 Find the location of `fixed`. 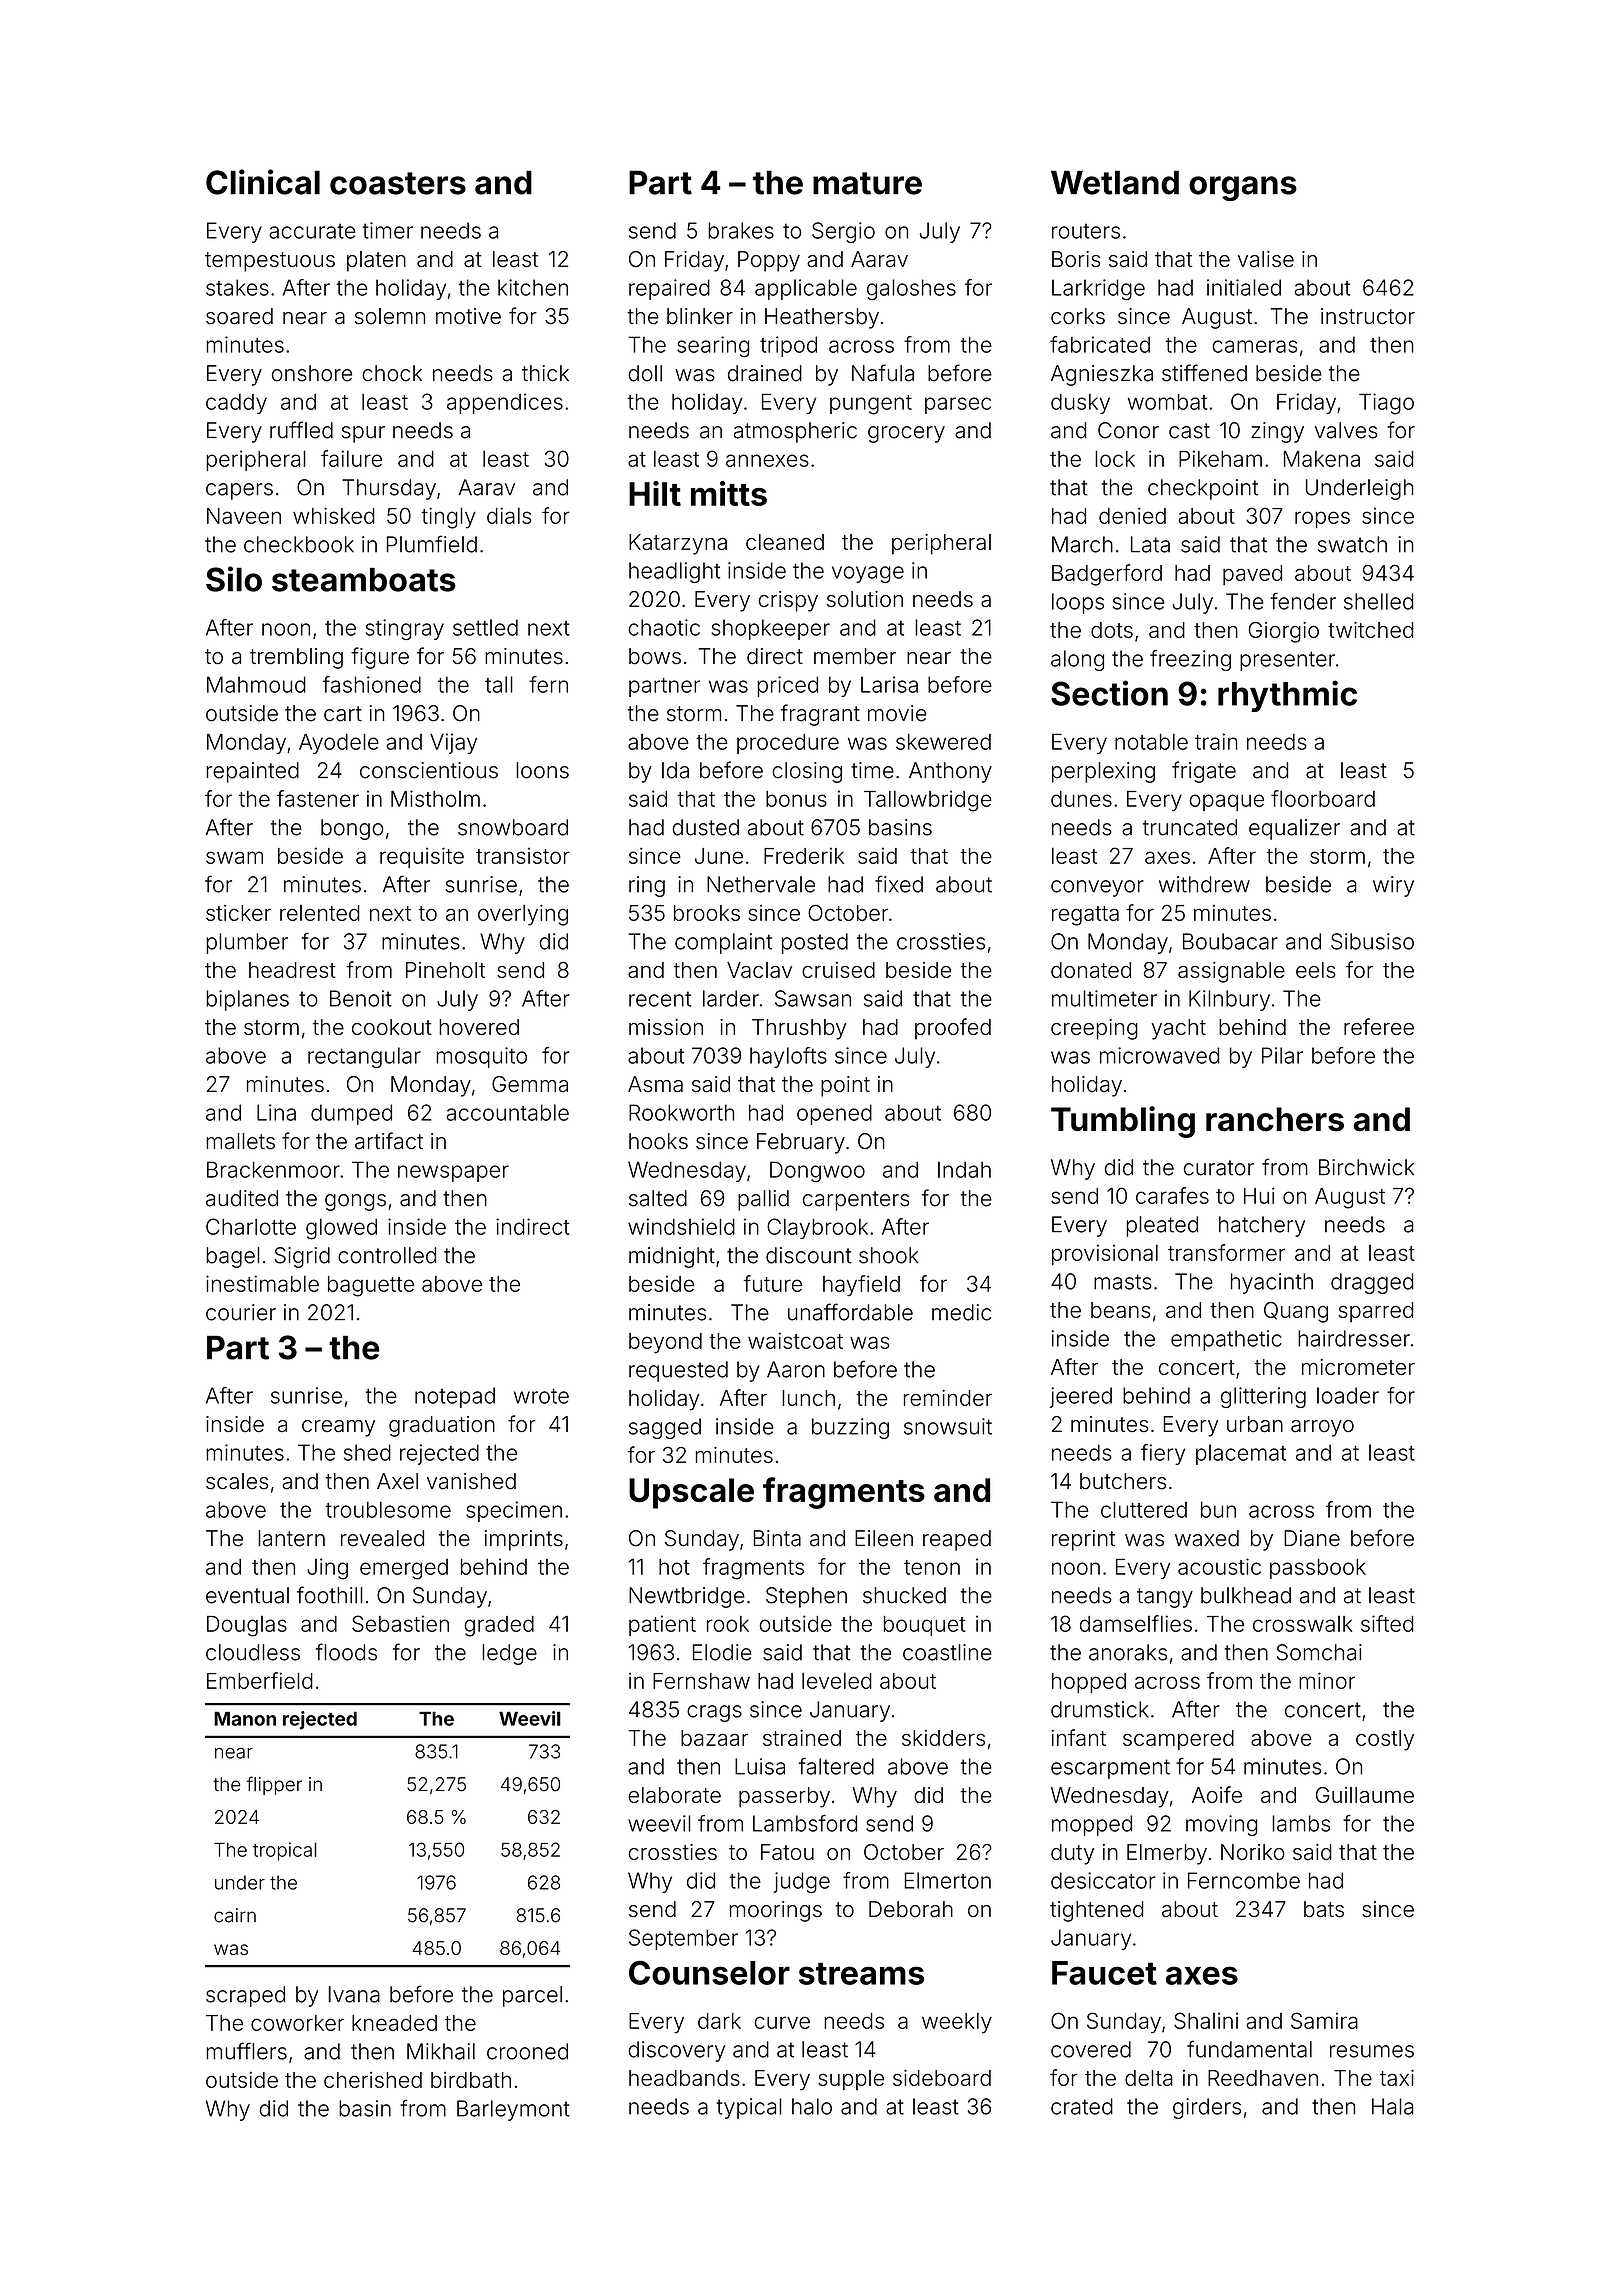

fixed is located at coordinates (899, 884).
